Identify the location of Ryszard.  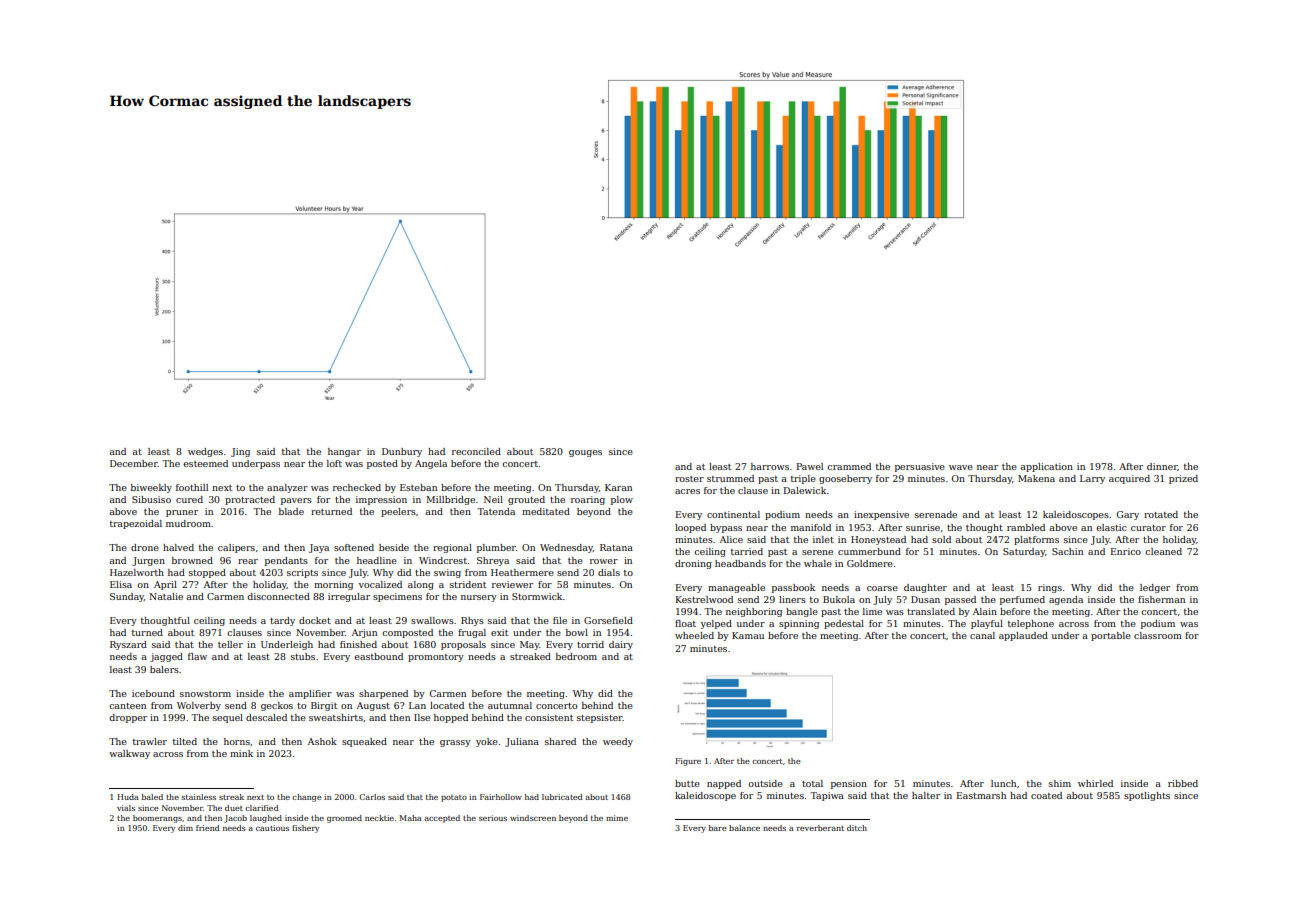
(128, 645).
